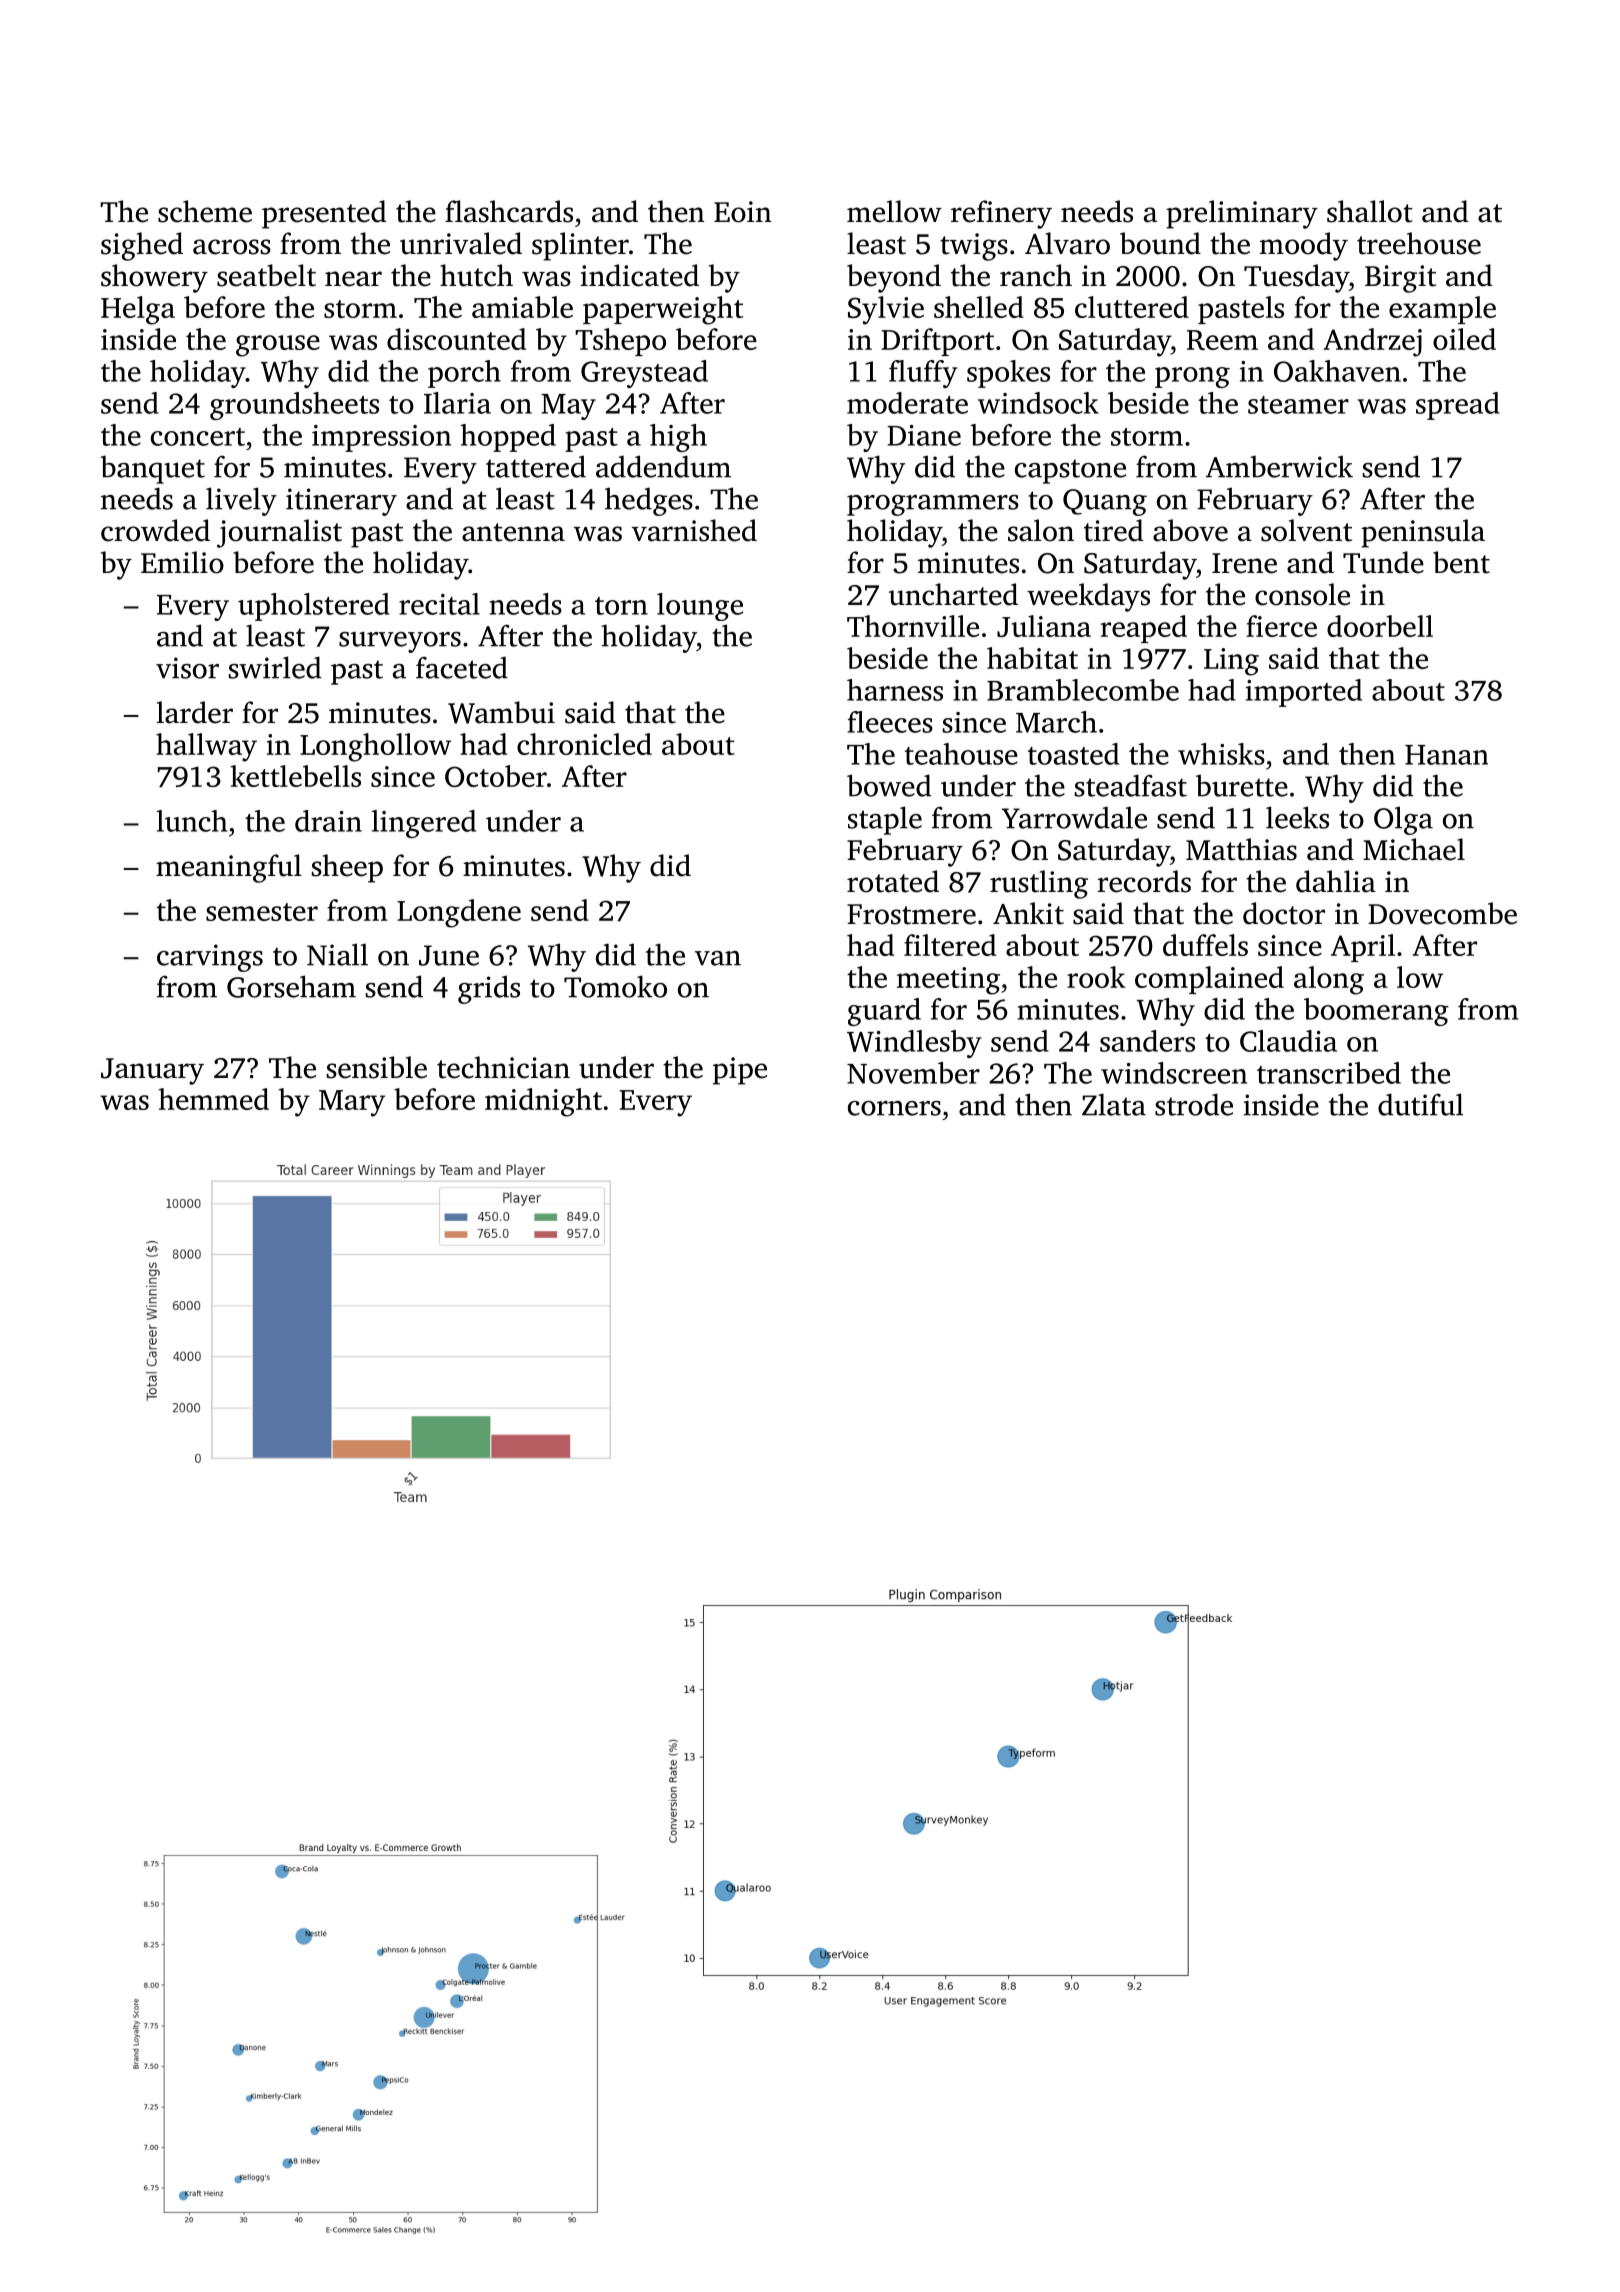  Describe the element at coordinates (352, 1103) in the document. I see `Mary` at that location.
